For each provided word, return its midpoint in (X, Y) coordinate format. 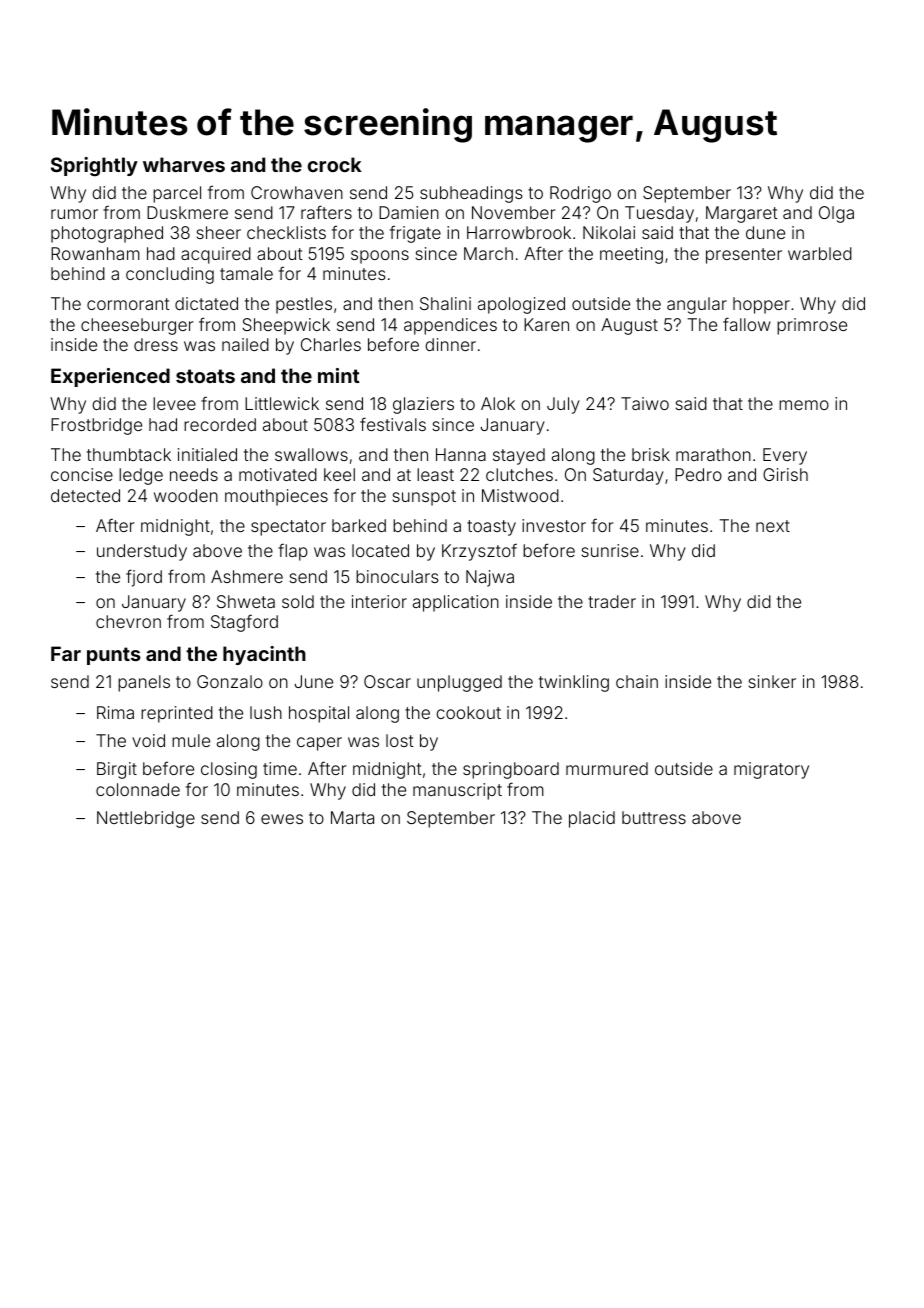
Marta (352, 817)
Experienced (110, 377)
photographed (107, 234)
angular (697, 305)
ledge (141, 476)
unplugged (459, 683)
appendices (450, 326)
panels (144, 683)
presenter (744, 256)
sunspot (424, 498)
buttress (654, 817)
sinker (772, 681)
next (773, 526)
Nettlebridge (146, 819)
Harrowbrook (519, 232)
